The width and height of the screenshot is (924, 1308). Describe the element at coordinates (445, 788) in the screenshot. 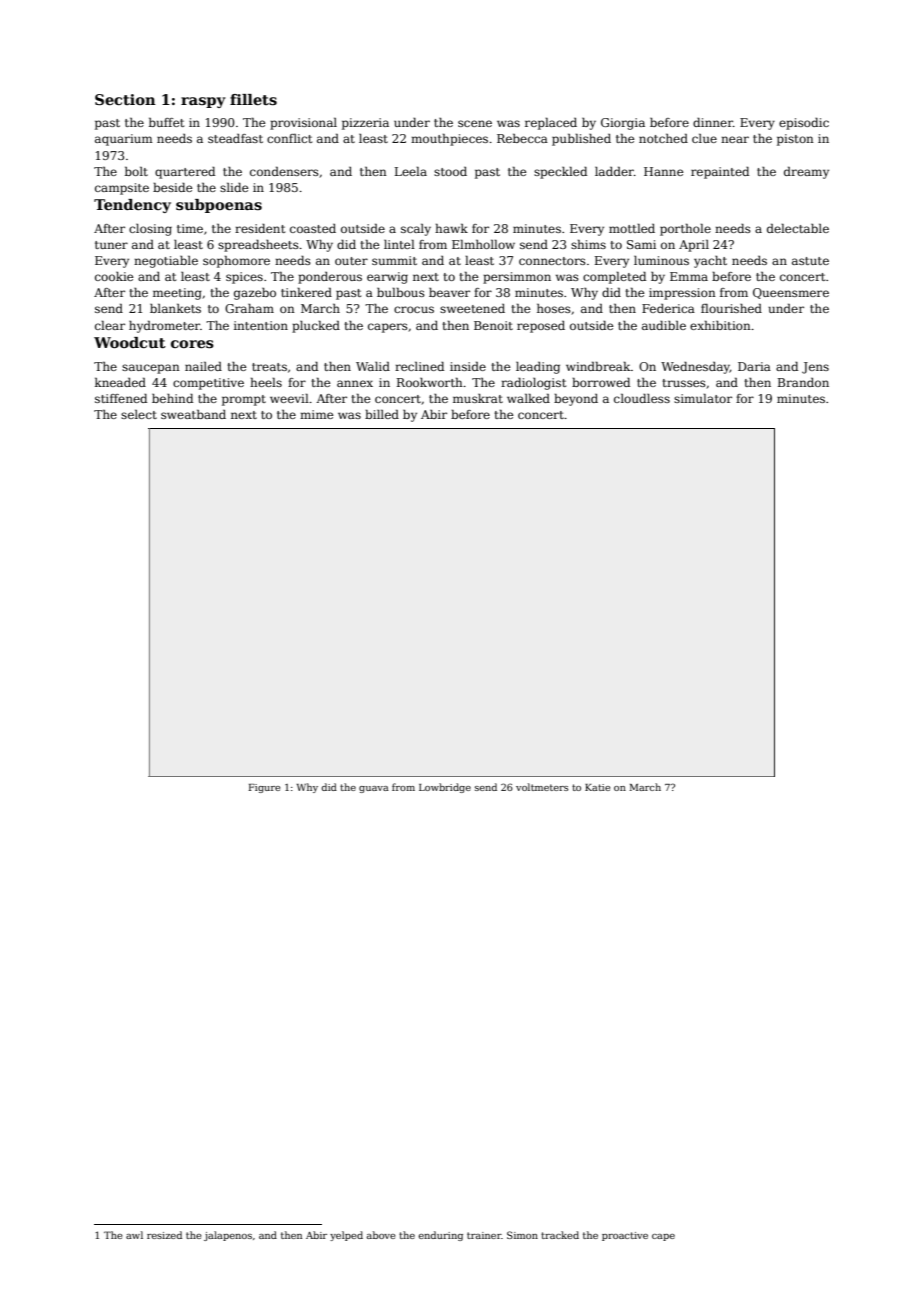

I see `Lowbridge` at that location.
